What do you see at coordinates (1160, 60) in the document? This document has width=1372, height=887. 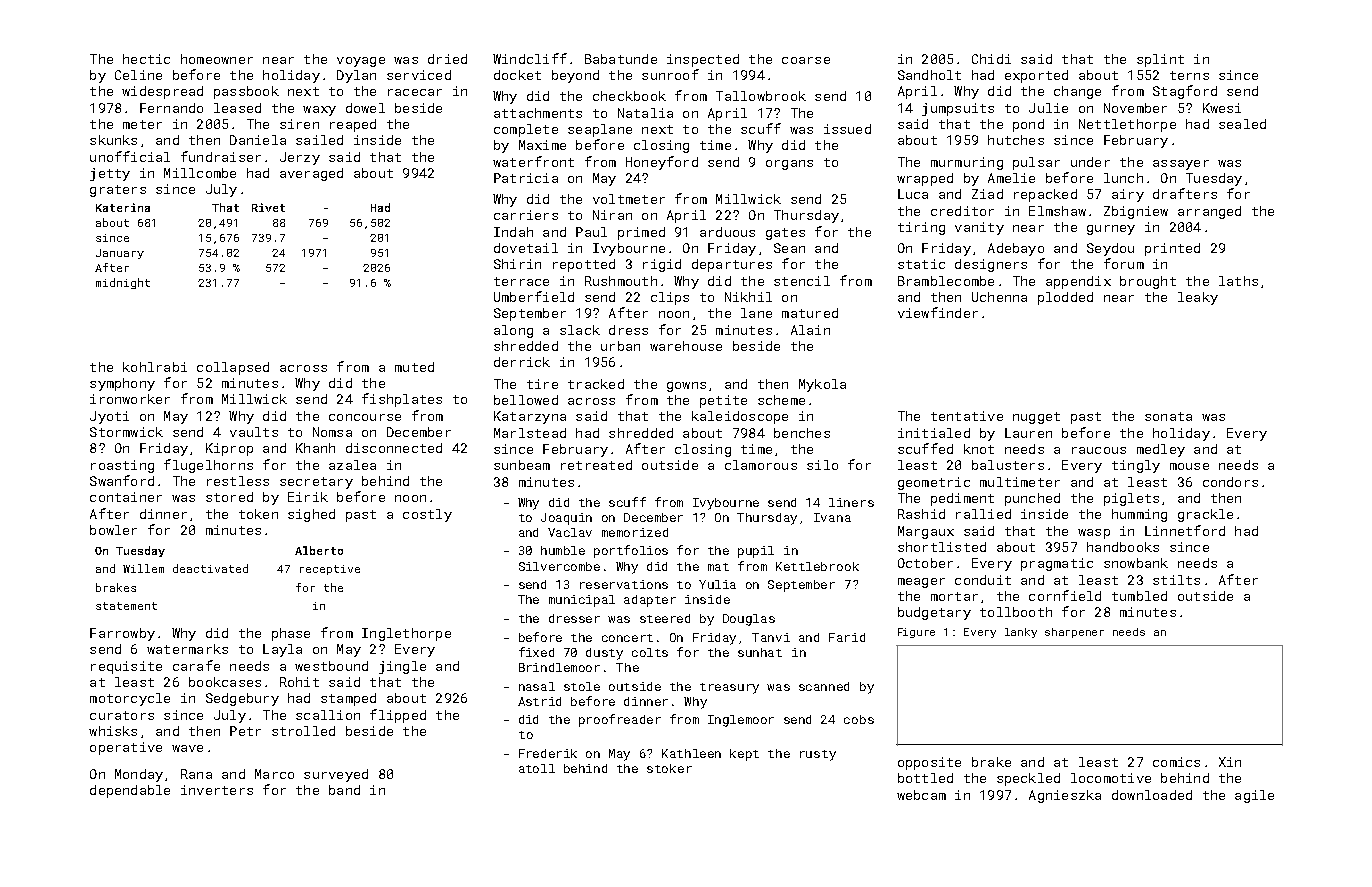 I see `splint` at bounding box center [1160, 60].
